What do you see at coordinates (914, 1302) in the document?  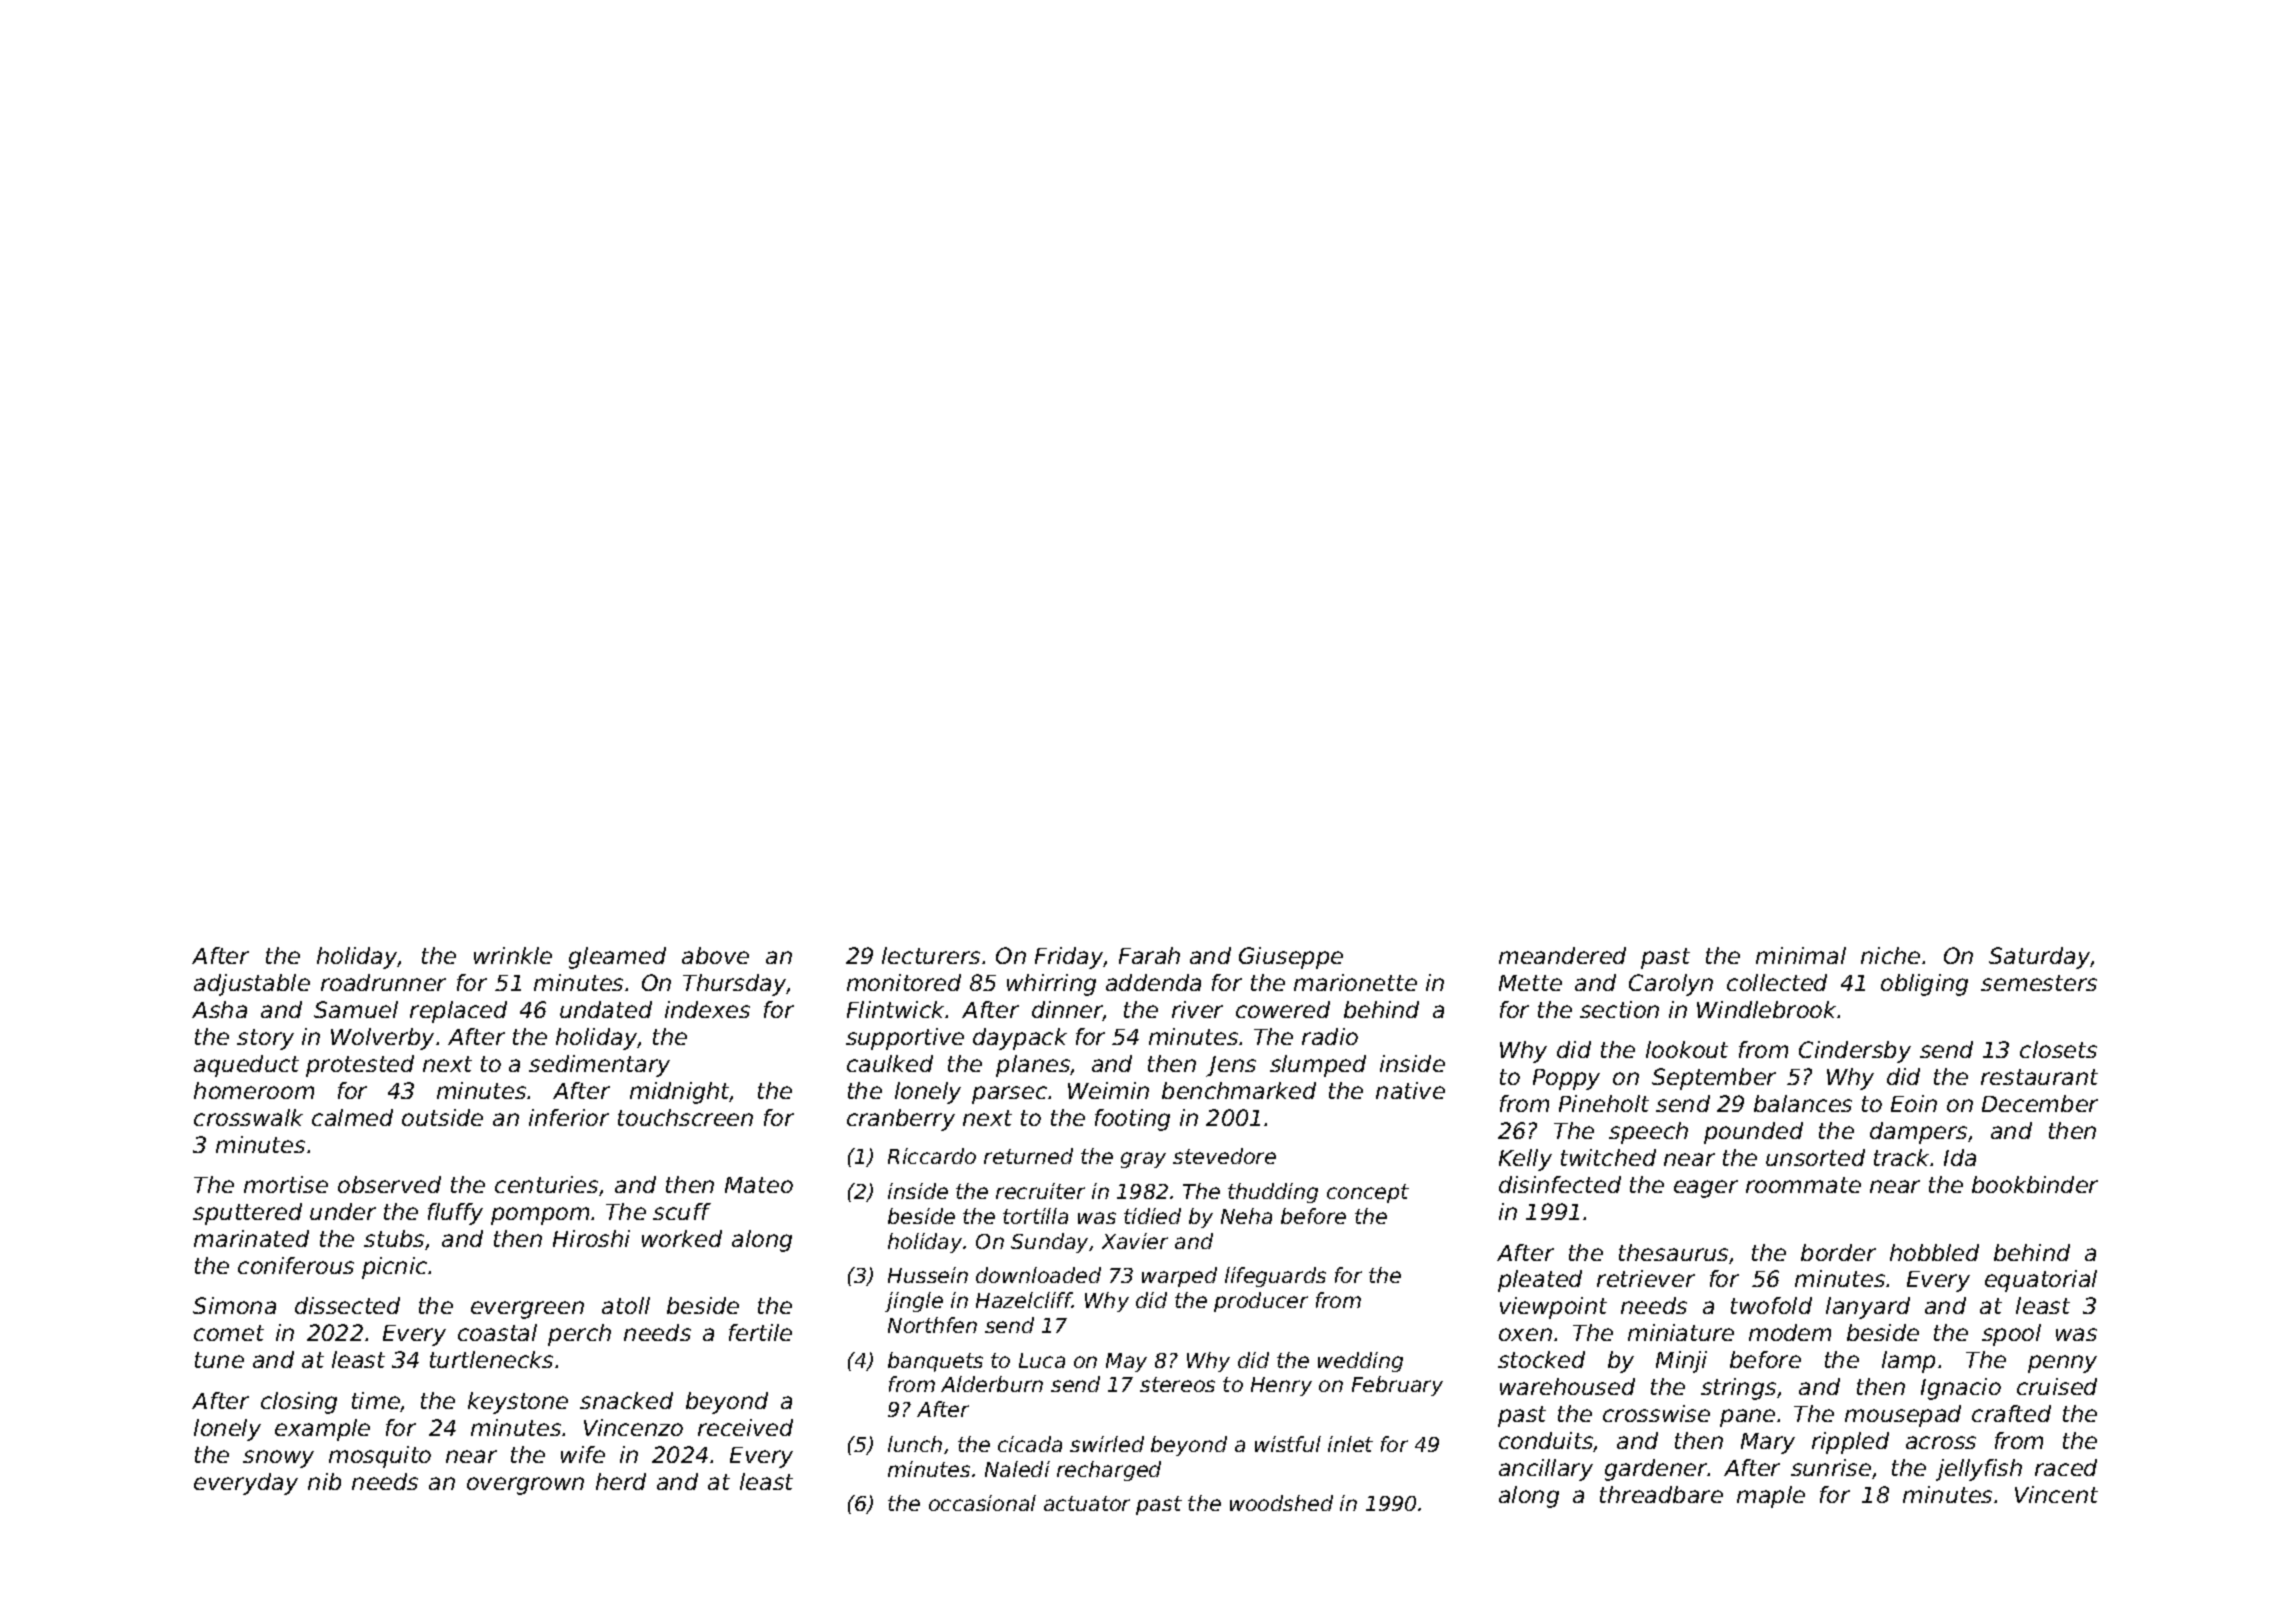 I see `jingle` at bounding box center [914, 1302].
